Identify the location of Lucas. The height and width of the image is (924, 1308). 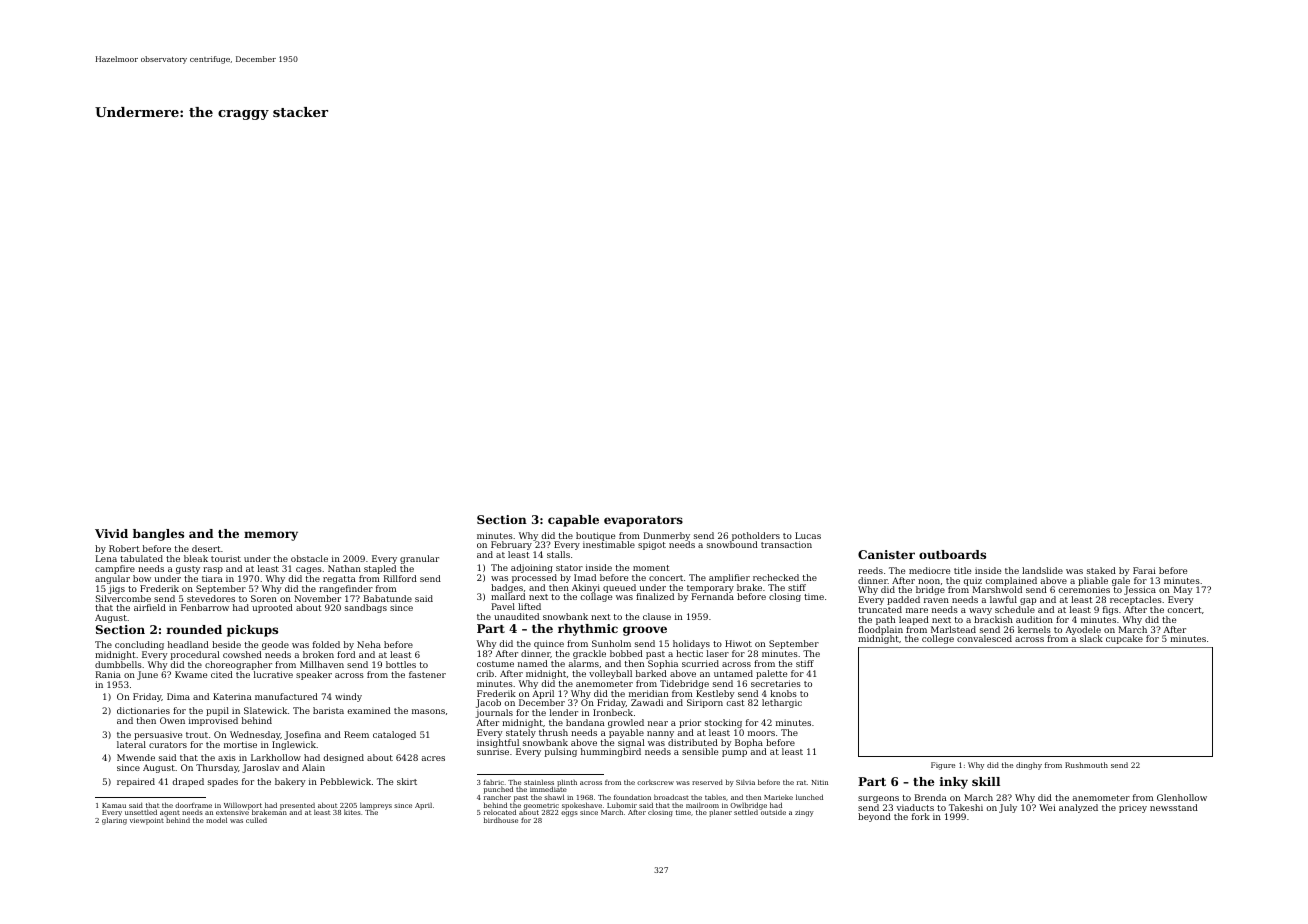
(808, 535).
